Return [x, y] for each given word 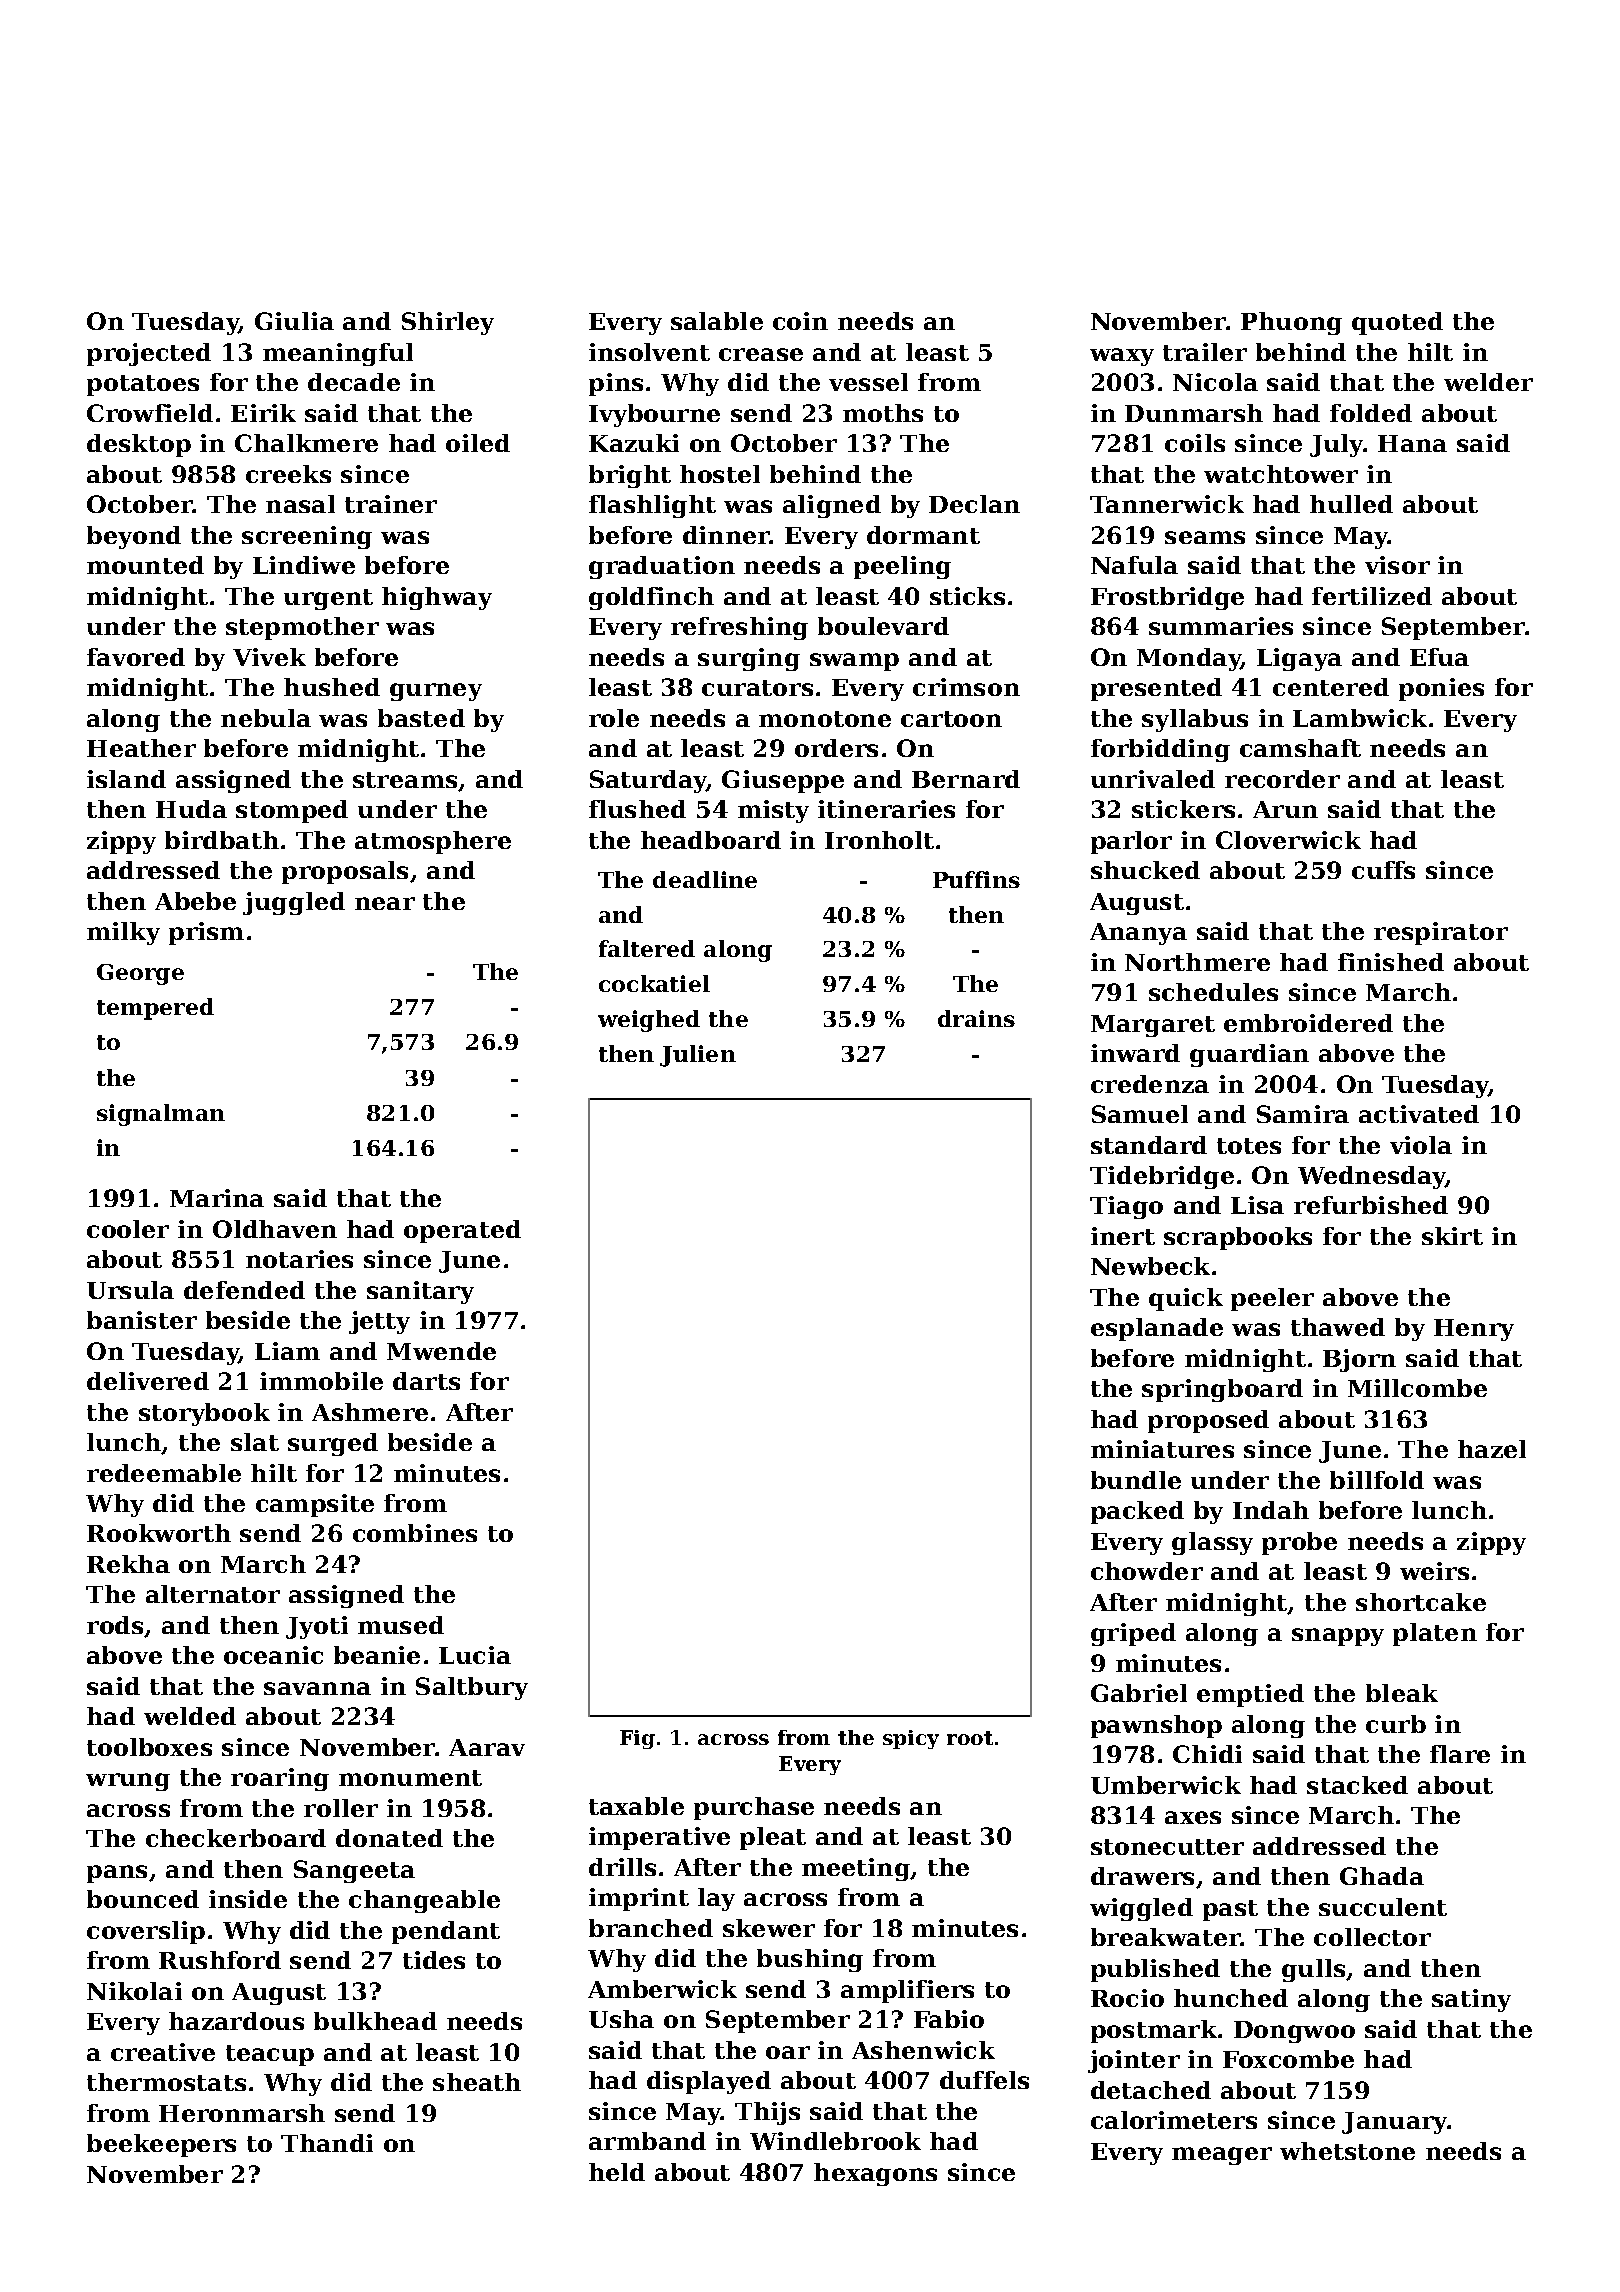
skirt [1452, 1236]
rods [116, 1626]
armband [647, 2141]
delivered [148, 1381]
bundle [1136, 1480]
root [970, 1738]
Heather [141, 748]
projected [149, 354]
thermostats [166, 2082]
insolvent [649, 352]
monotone [825, 719]
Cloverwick [1288, 840]
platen [1435, 1634]
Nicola [1215, 382]
